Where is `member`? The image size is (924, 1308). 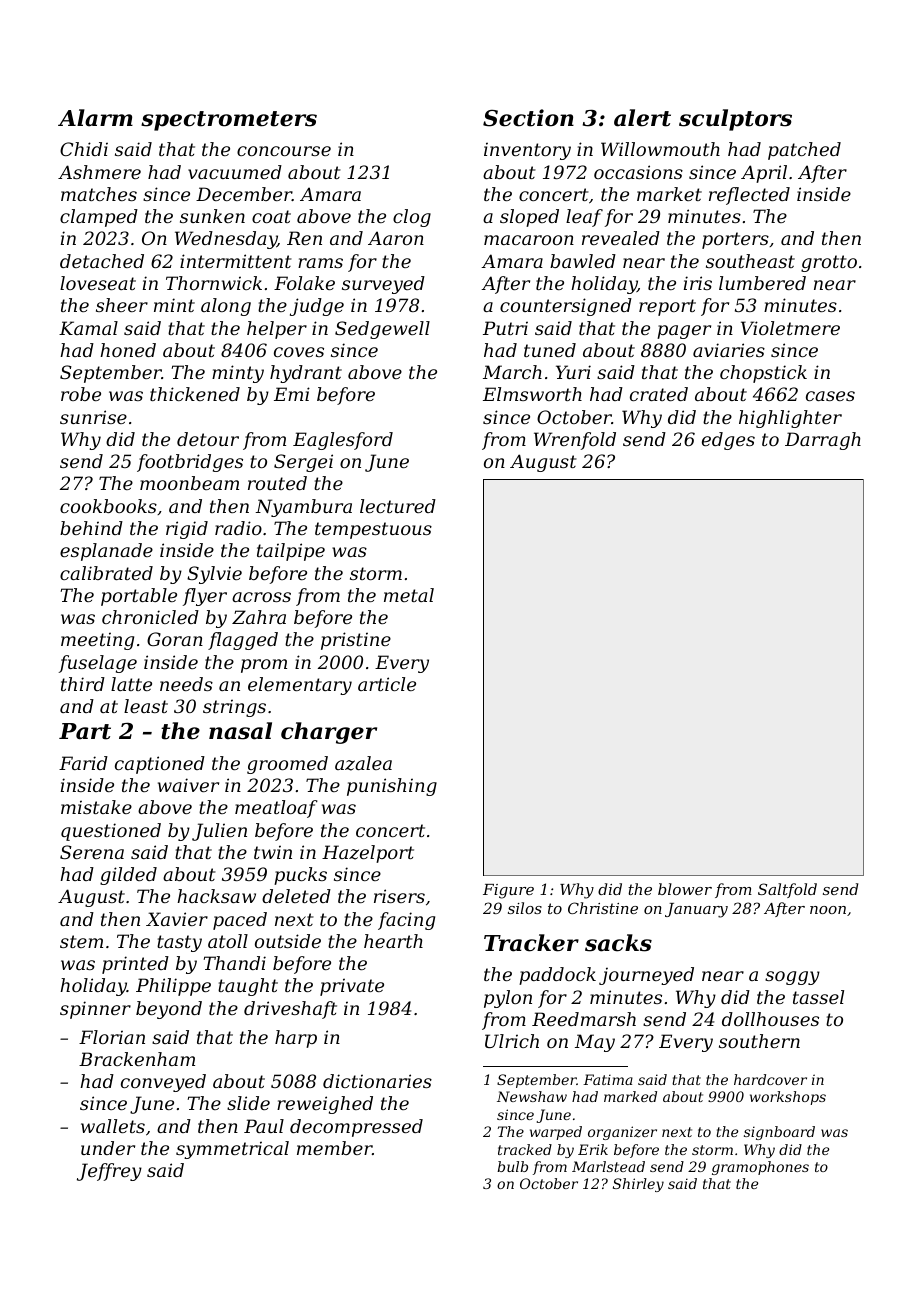 member is located at coordinates (334, 1148).
